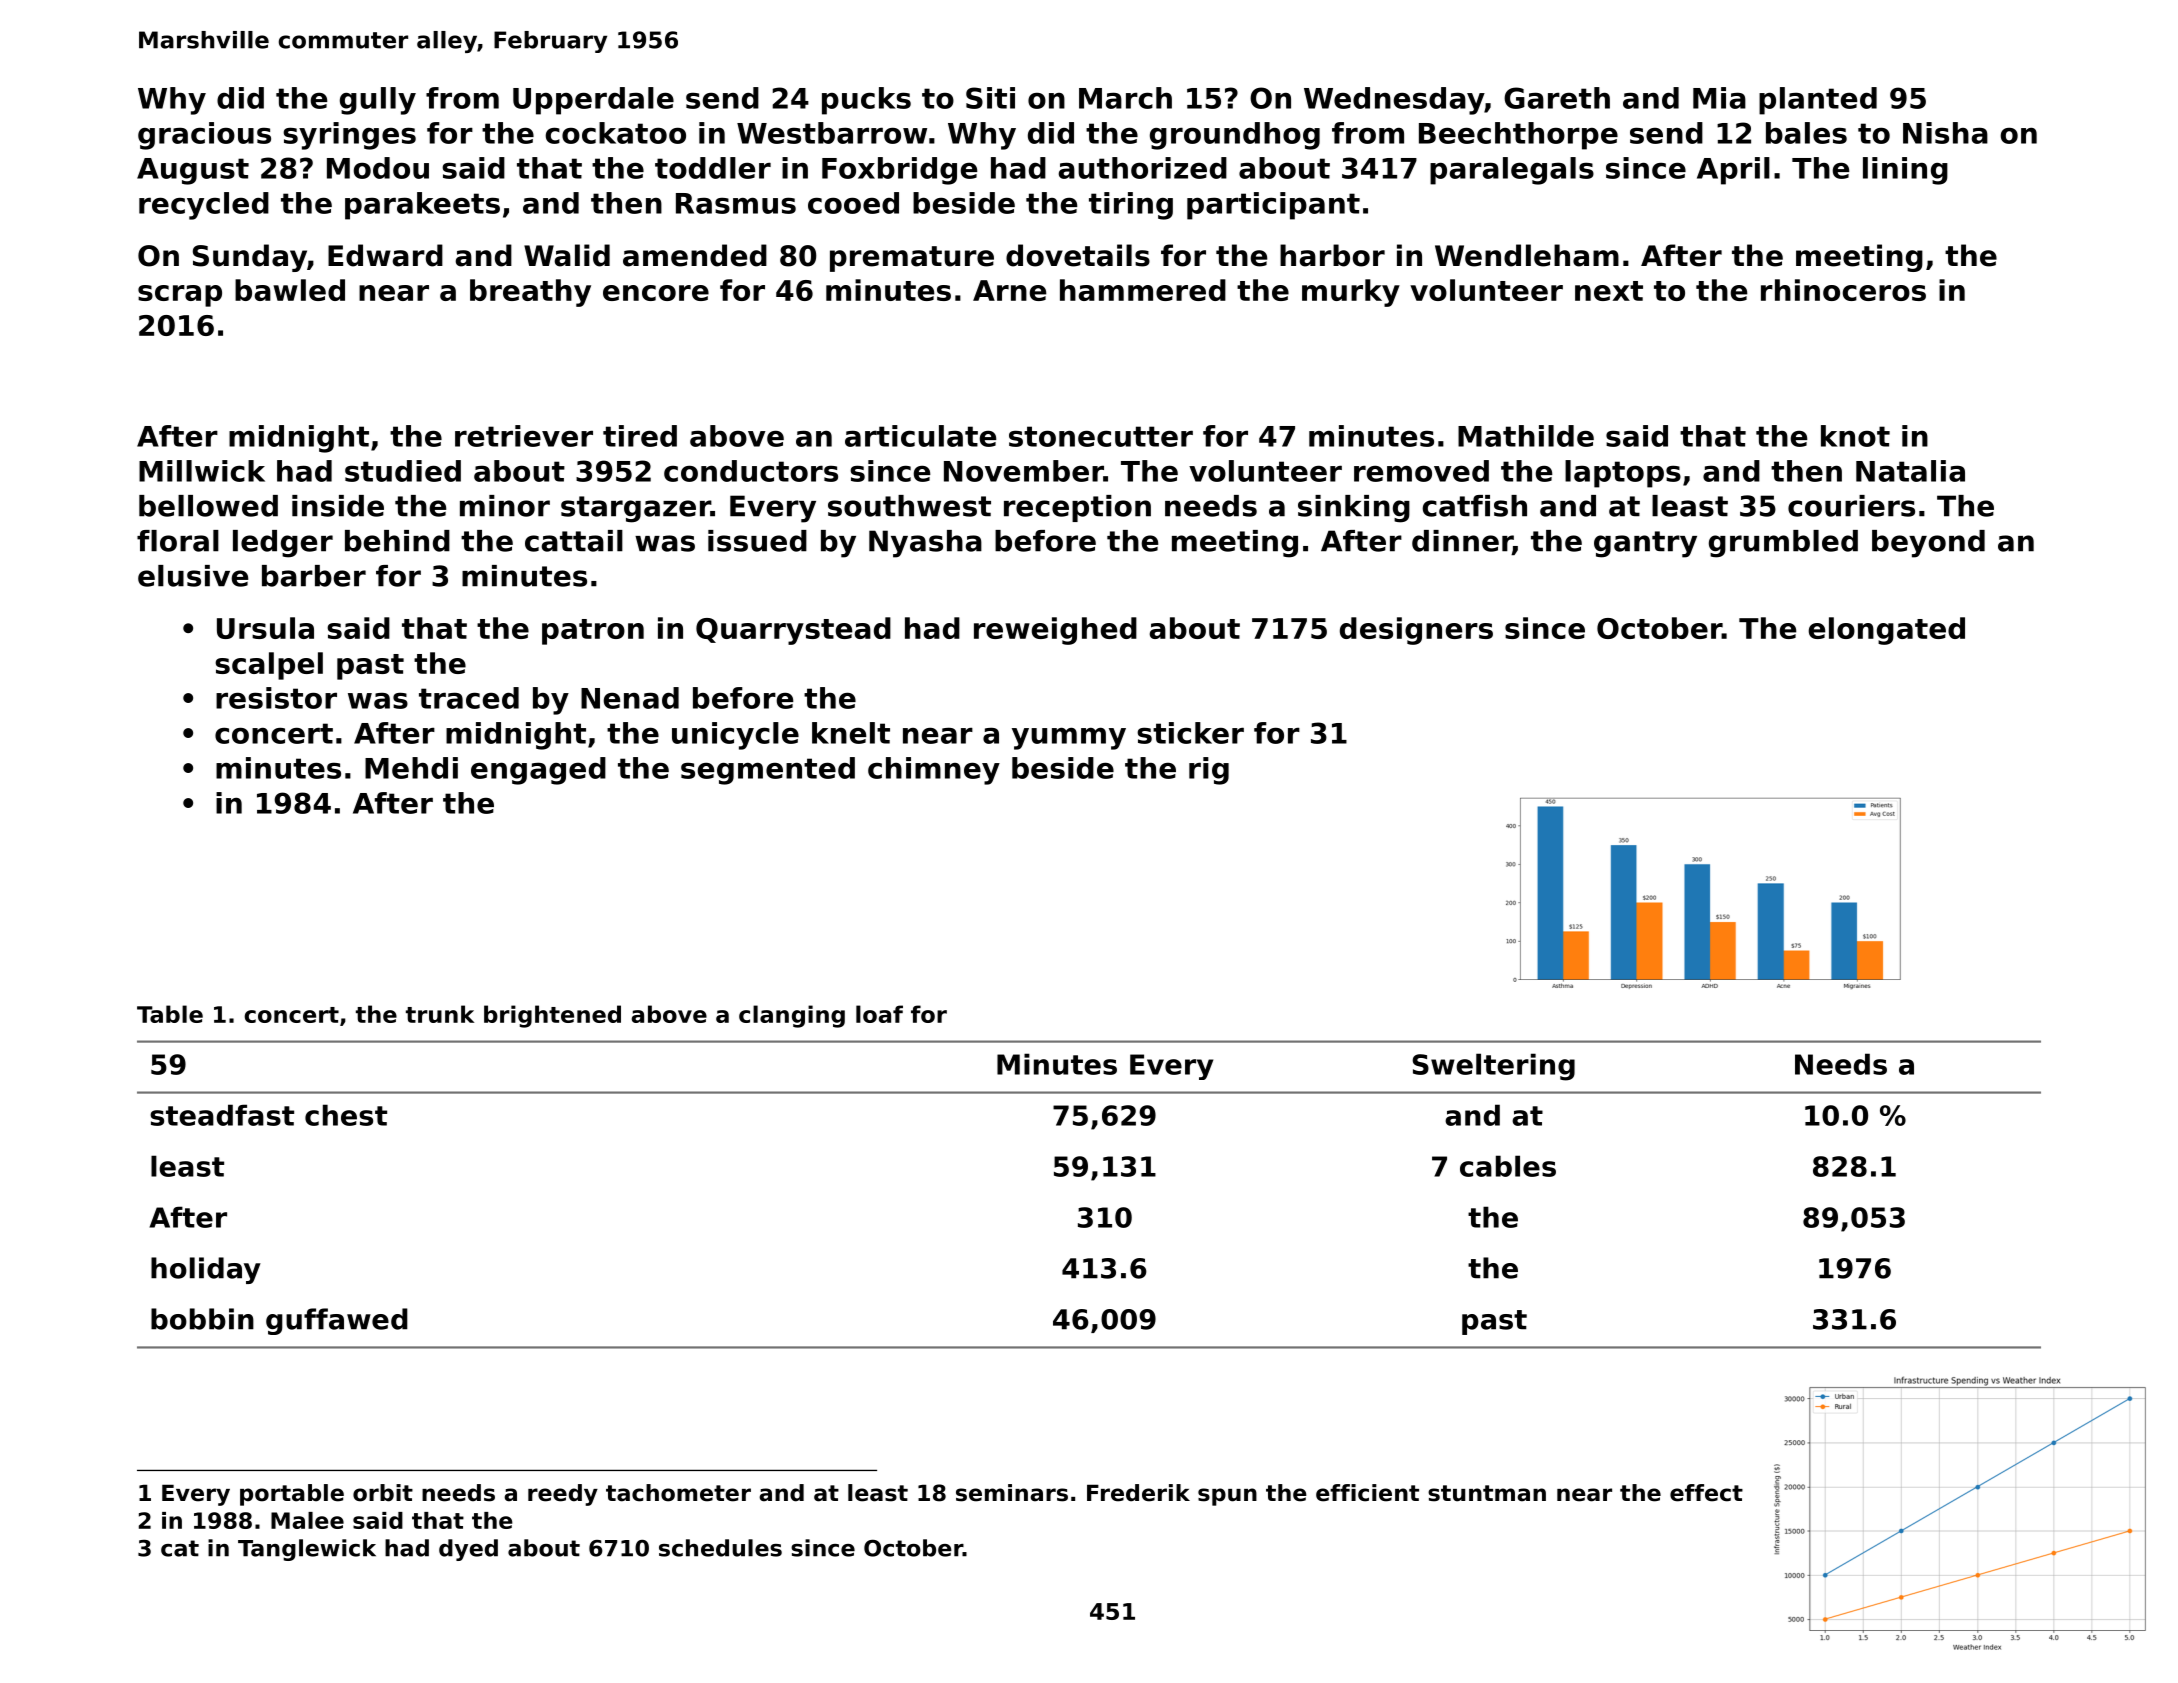  Describe the element at coordinates (1493, 1067) in the image. I see `Sweltering` at that location.
